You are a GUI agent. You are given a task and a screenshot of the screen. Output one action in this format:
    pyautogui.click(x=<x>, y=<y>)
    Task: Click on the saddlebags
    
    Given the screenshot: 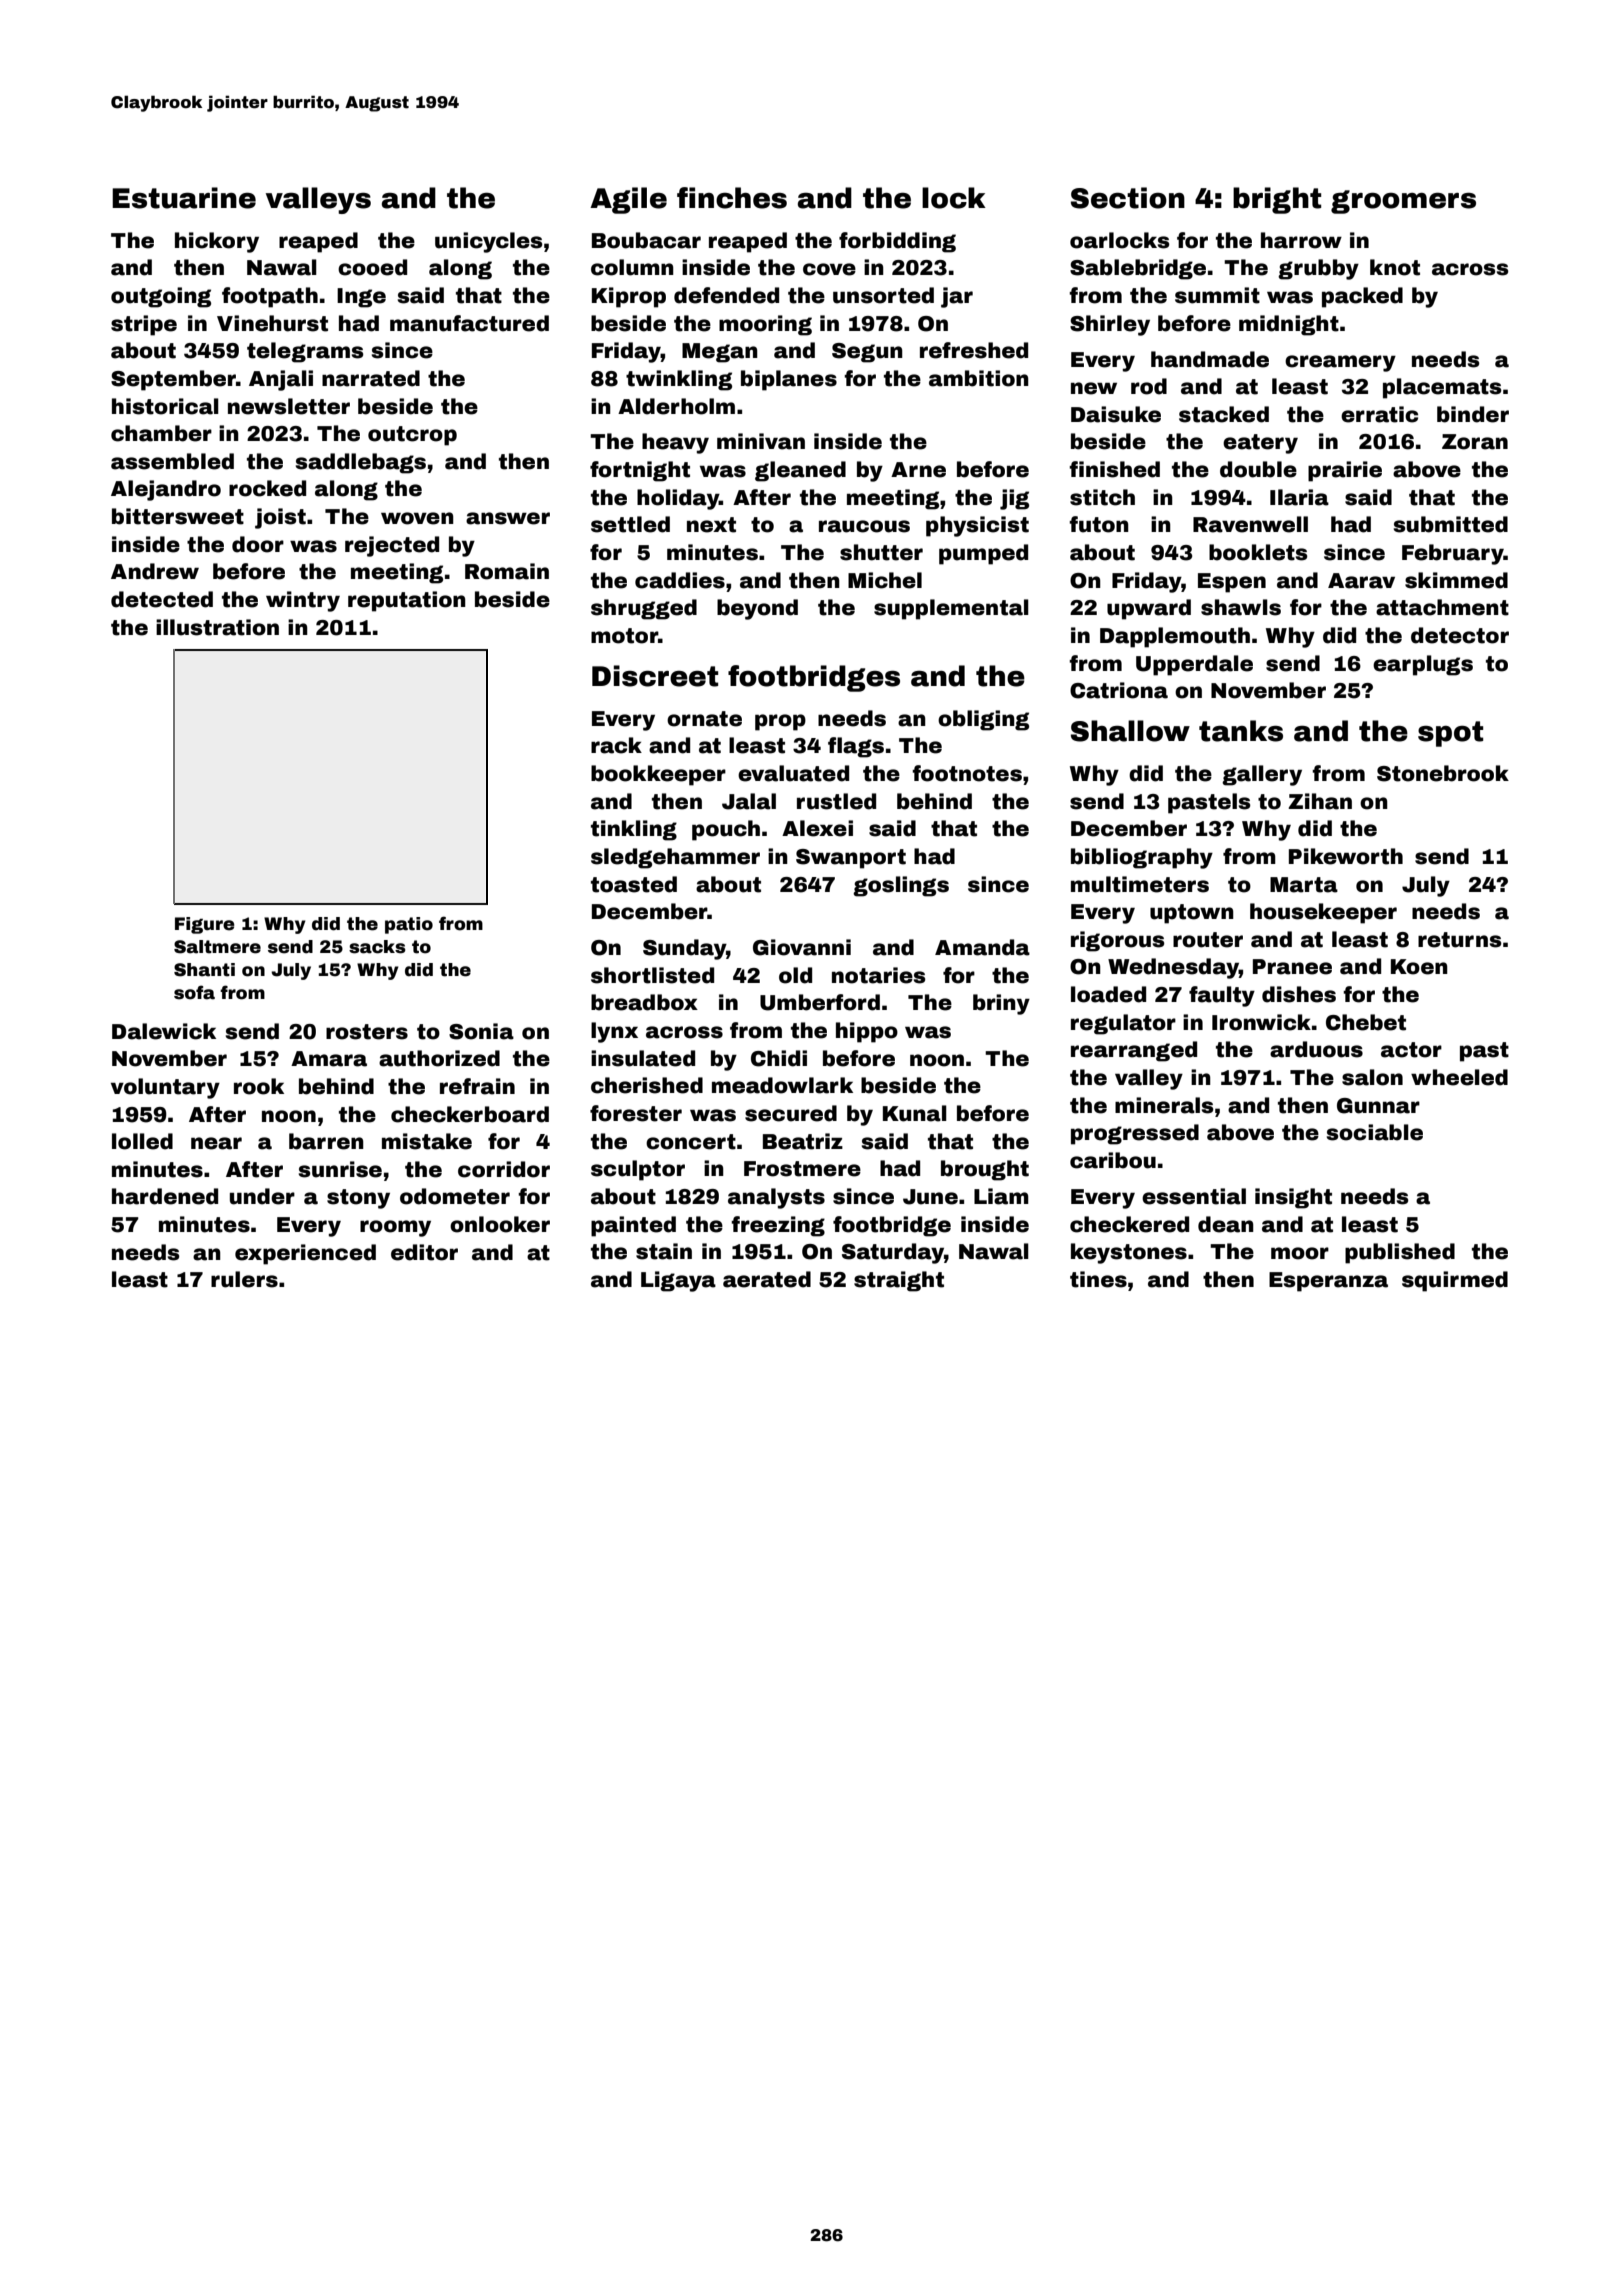 What is the action you would take?
    pyautogui.click(x=361, y=463)
